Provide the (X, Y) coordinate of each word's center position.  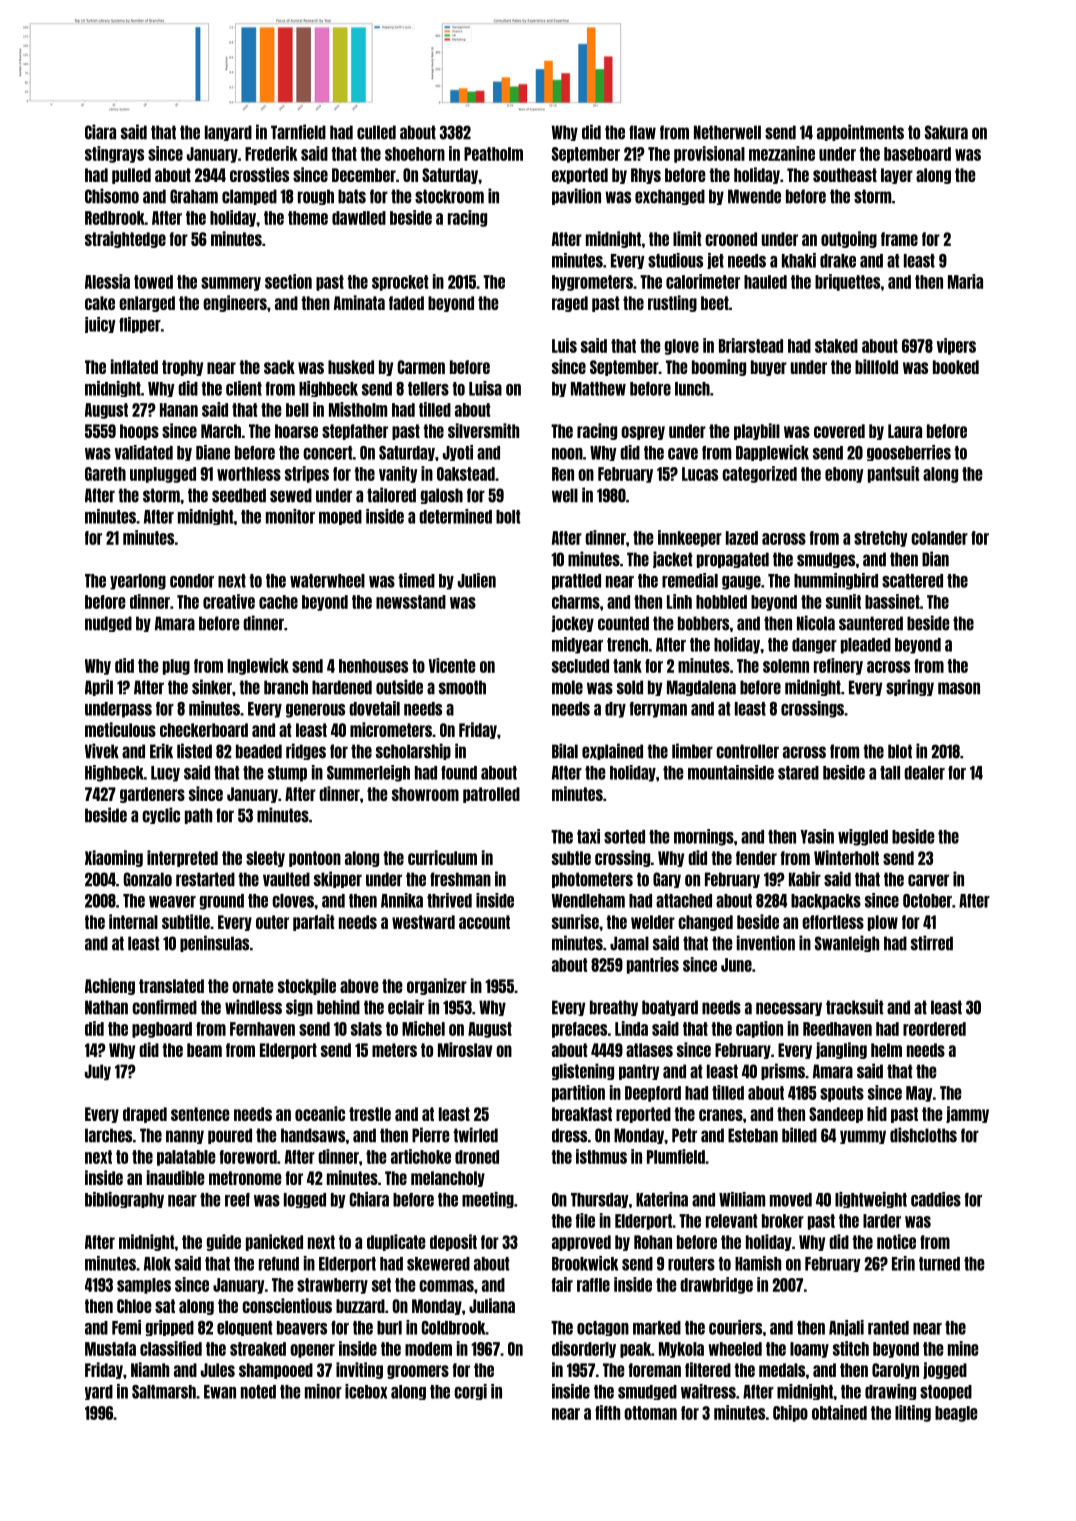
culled (376, 132)
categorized (759, 474)
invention (766, 943)
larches (108, 1135)
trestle (370, 1114)
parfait (314, 922)
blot (900, 751)
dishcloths (923, 1135)
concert (328, 453)
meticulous (120, 729)
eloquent (245, 1328)
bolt (508, 517)
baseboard (917, 154)
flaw (642, 132)
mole (567, 687)
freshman (460, 879)
